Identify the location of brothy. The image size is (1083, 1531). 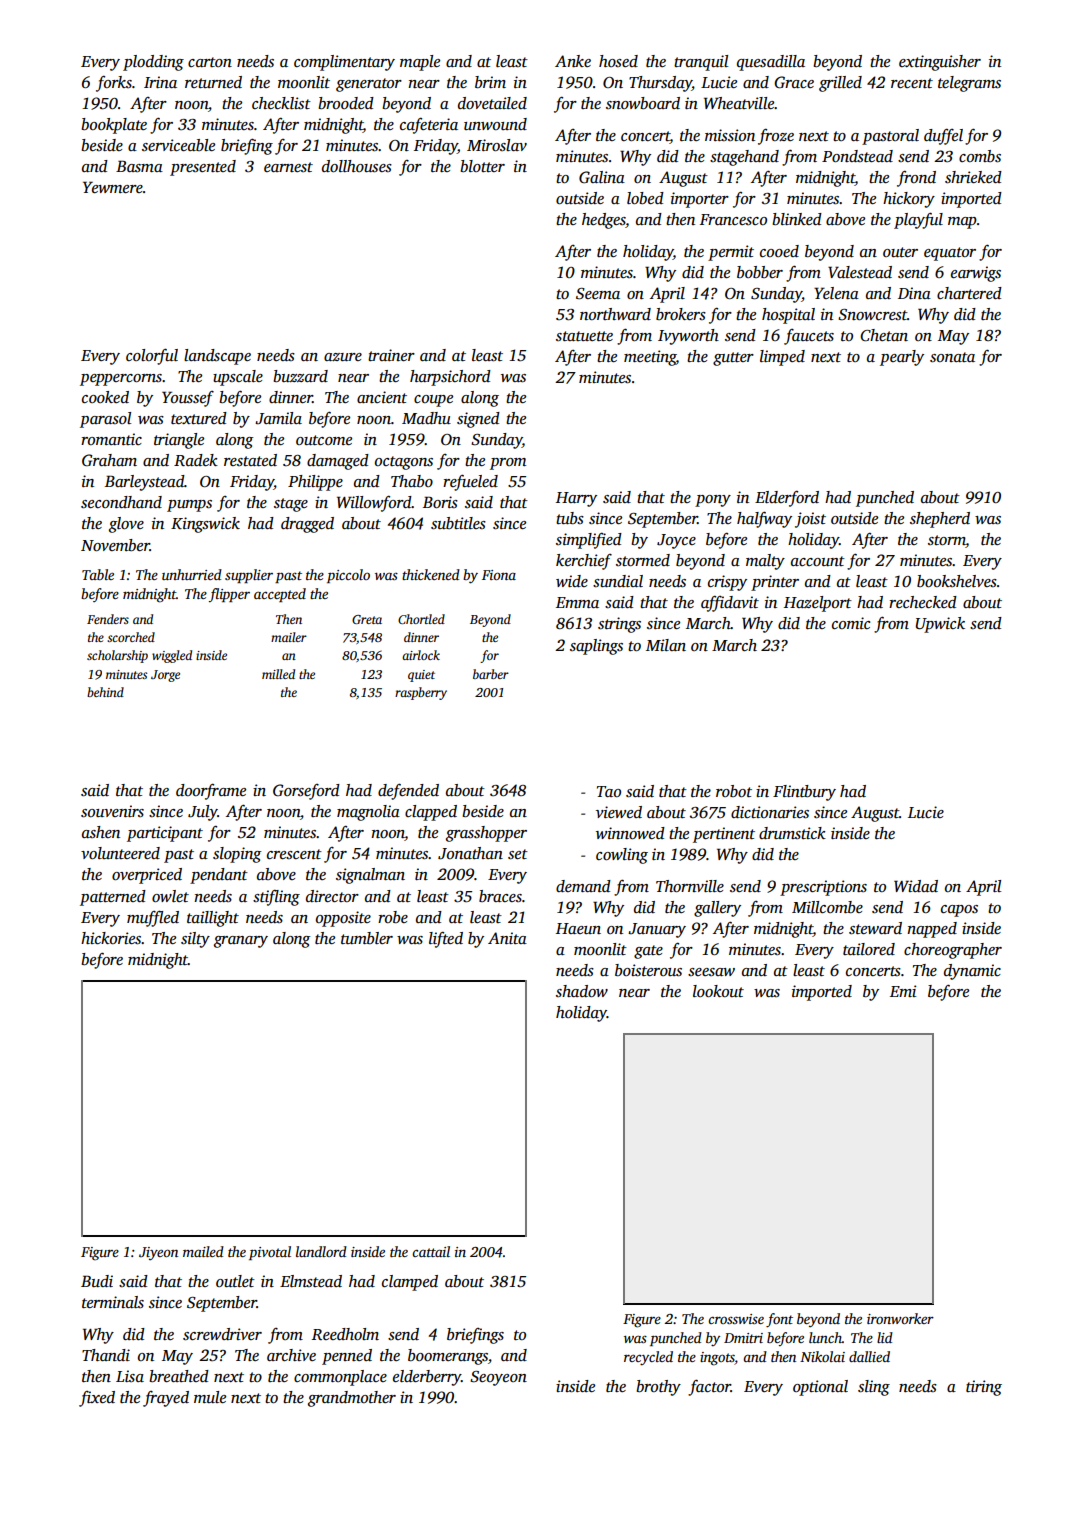
(658, 1388).
